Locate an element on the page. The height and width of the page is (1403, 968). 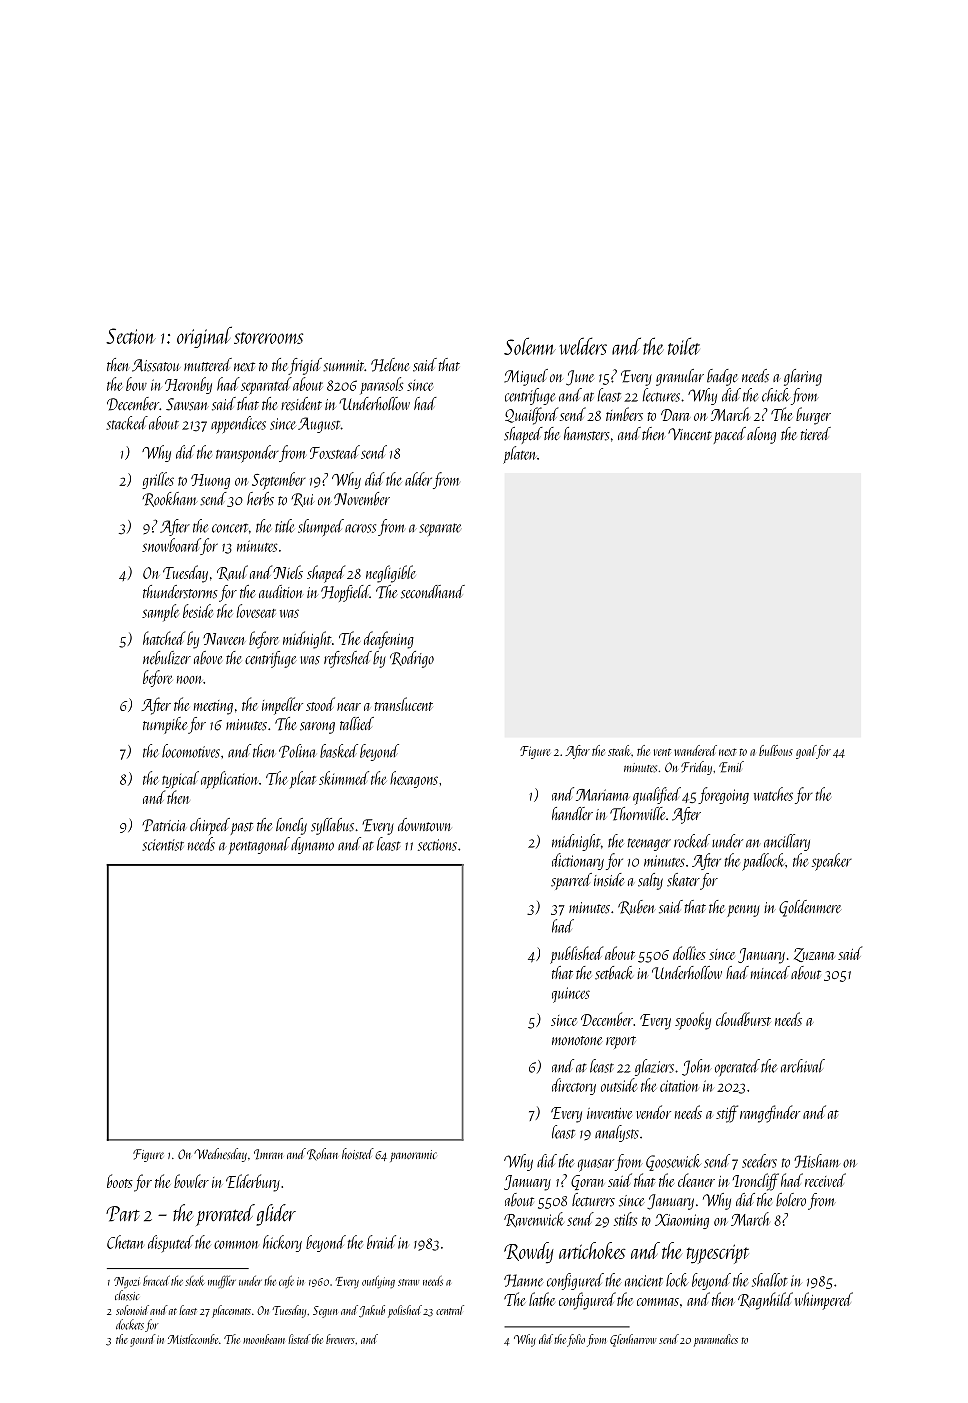
scientist is located at coordinates (163, 845).
